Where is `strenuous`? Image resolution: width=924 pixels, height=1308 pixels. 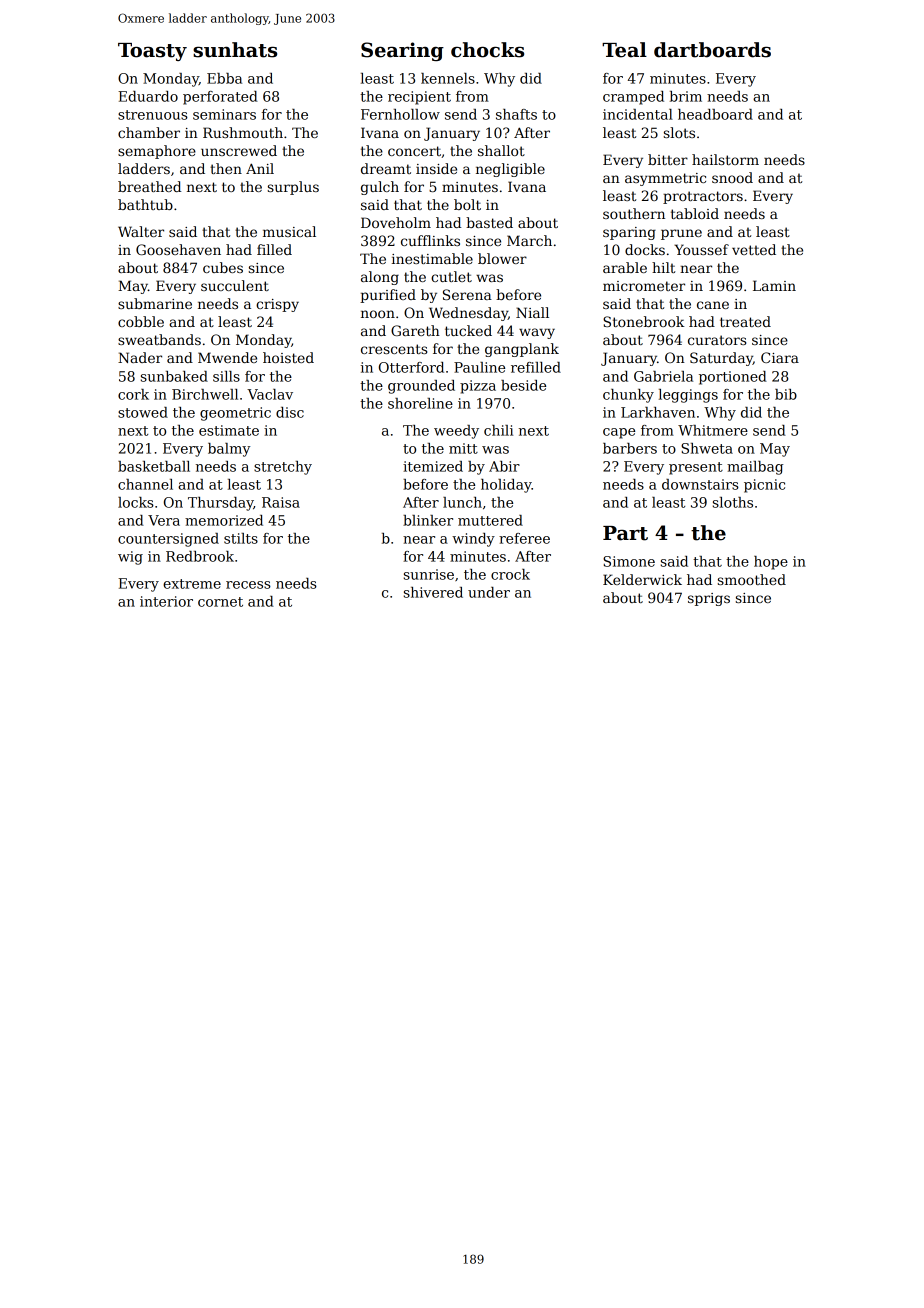
strenuous is located at coordinates (153, 115).
